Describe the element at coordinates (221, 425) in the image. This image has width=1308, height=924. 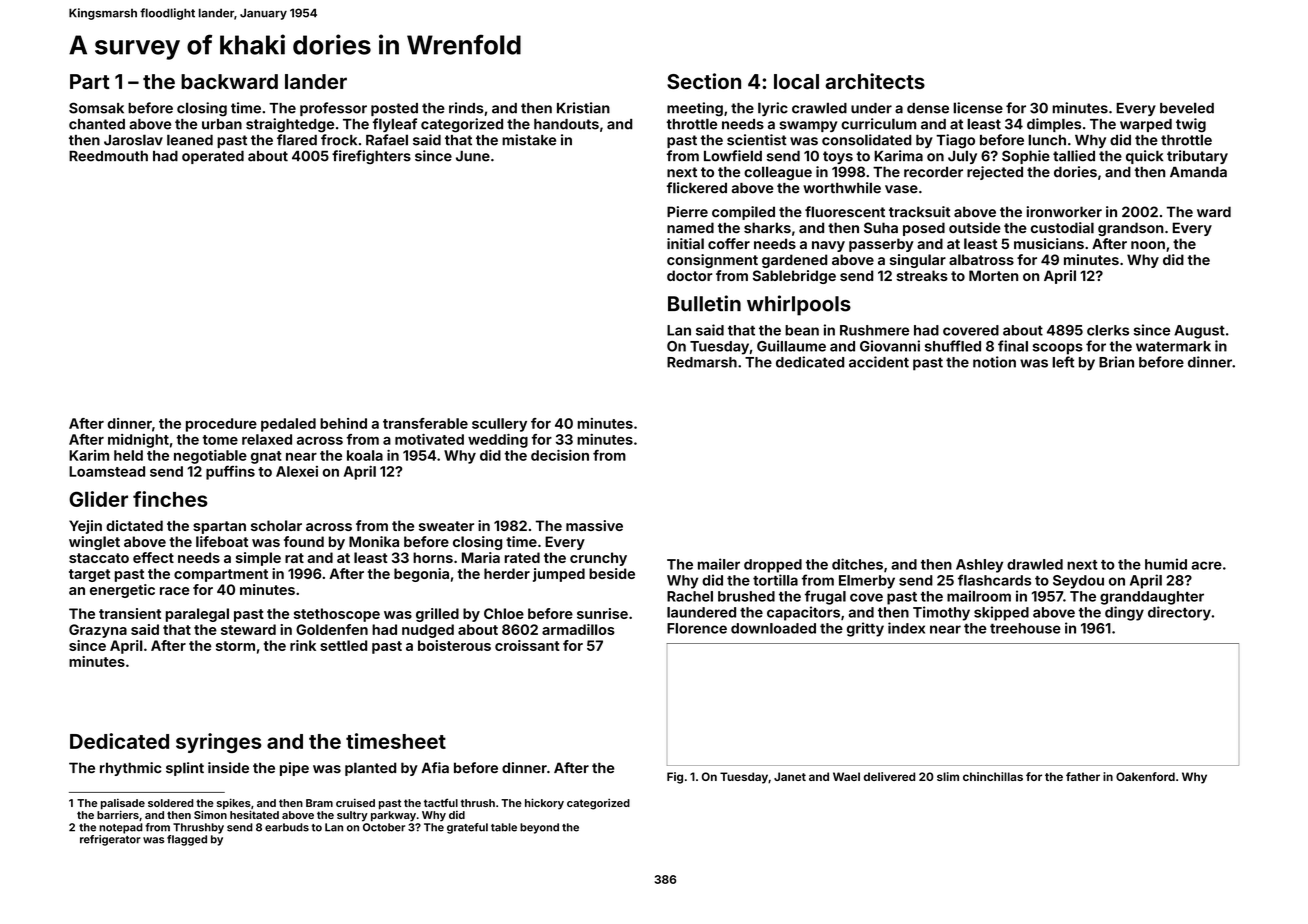
I see `procedure` at that location.
